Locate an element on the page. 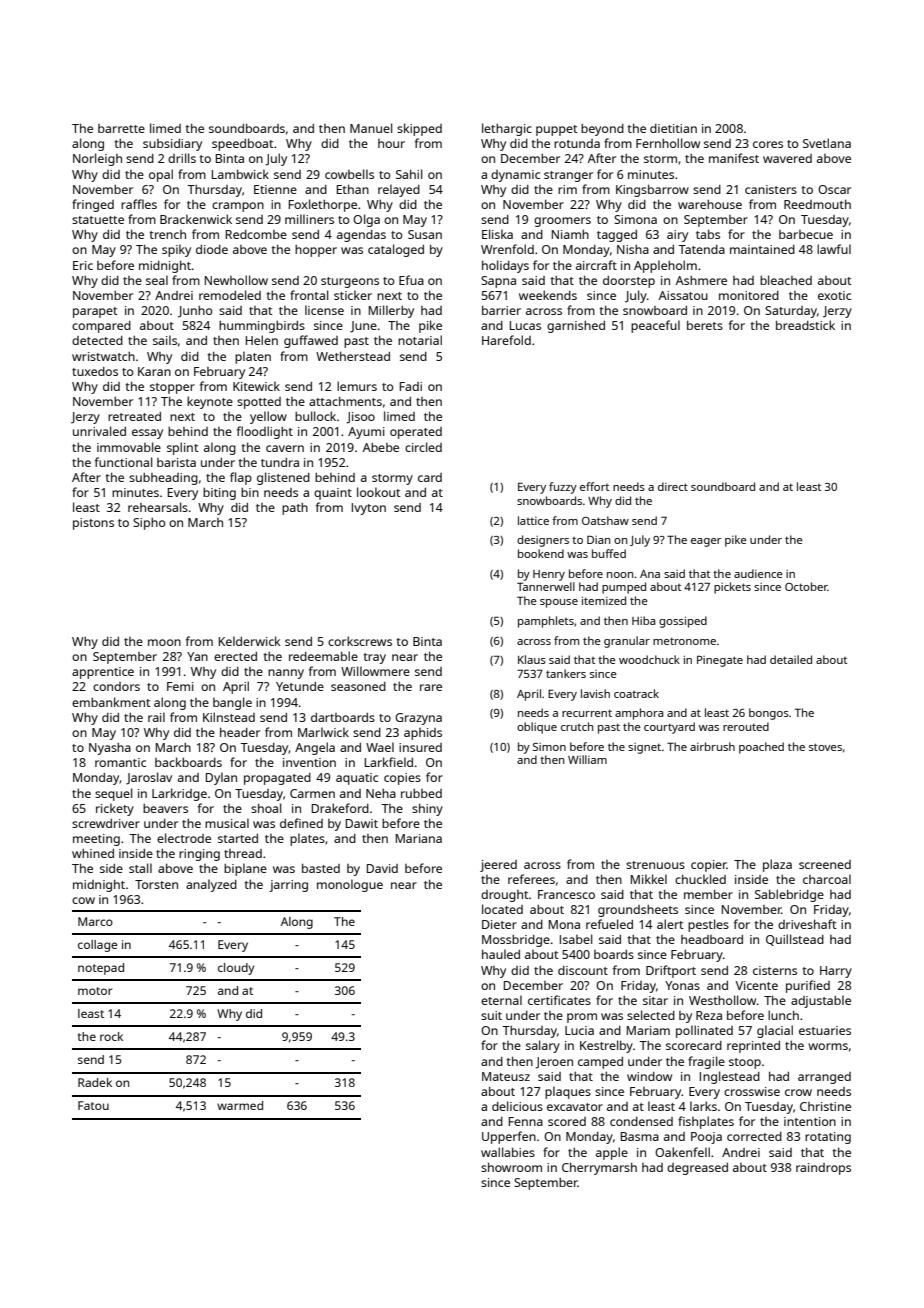 The height and width of the document is (1308, 924). Nyasha is located at coordinates (110, 749).
